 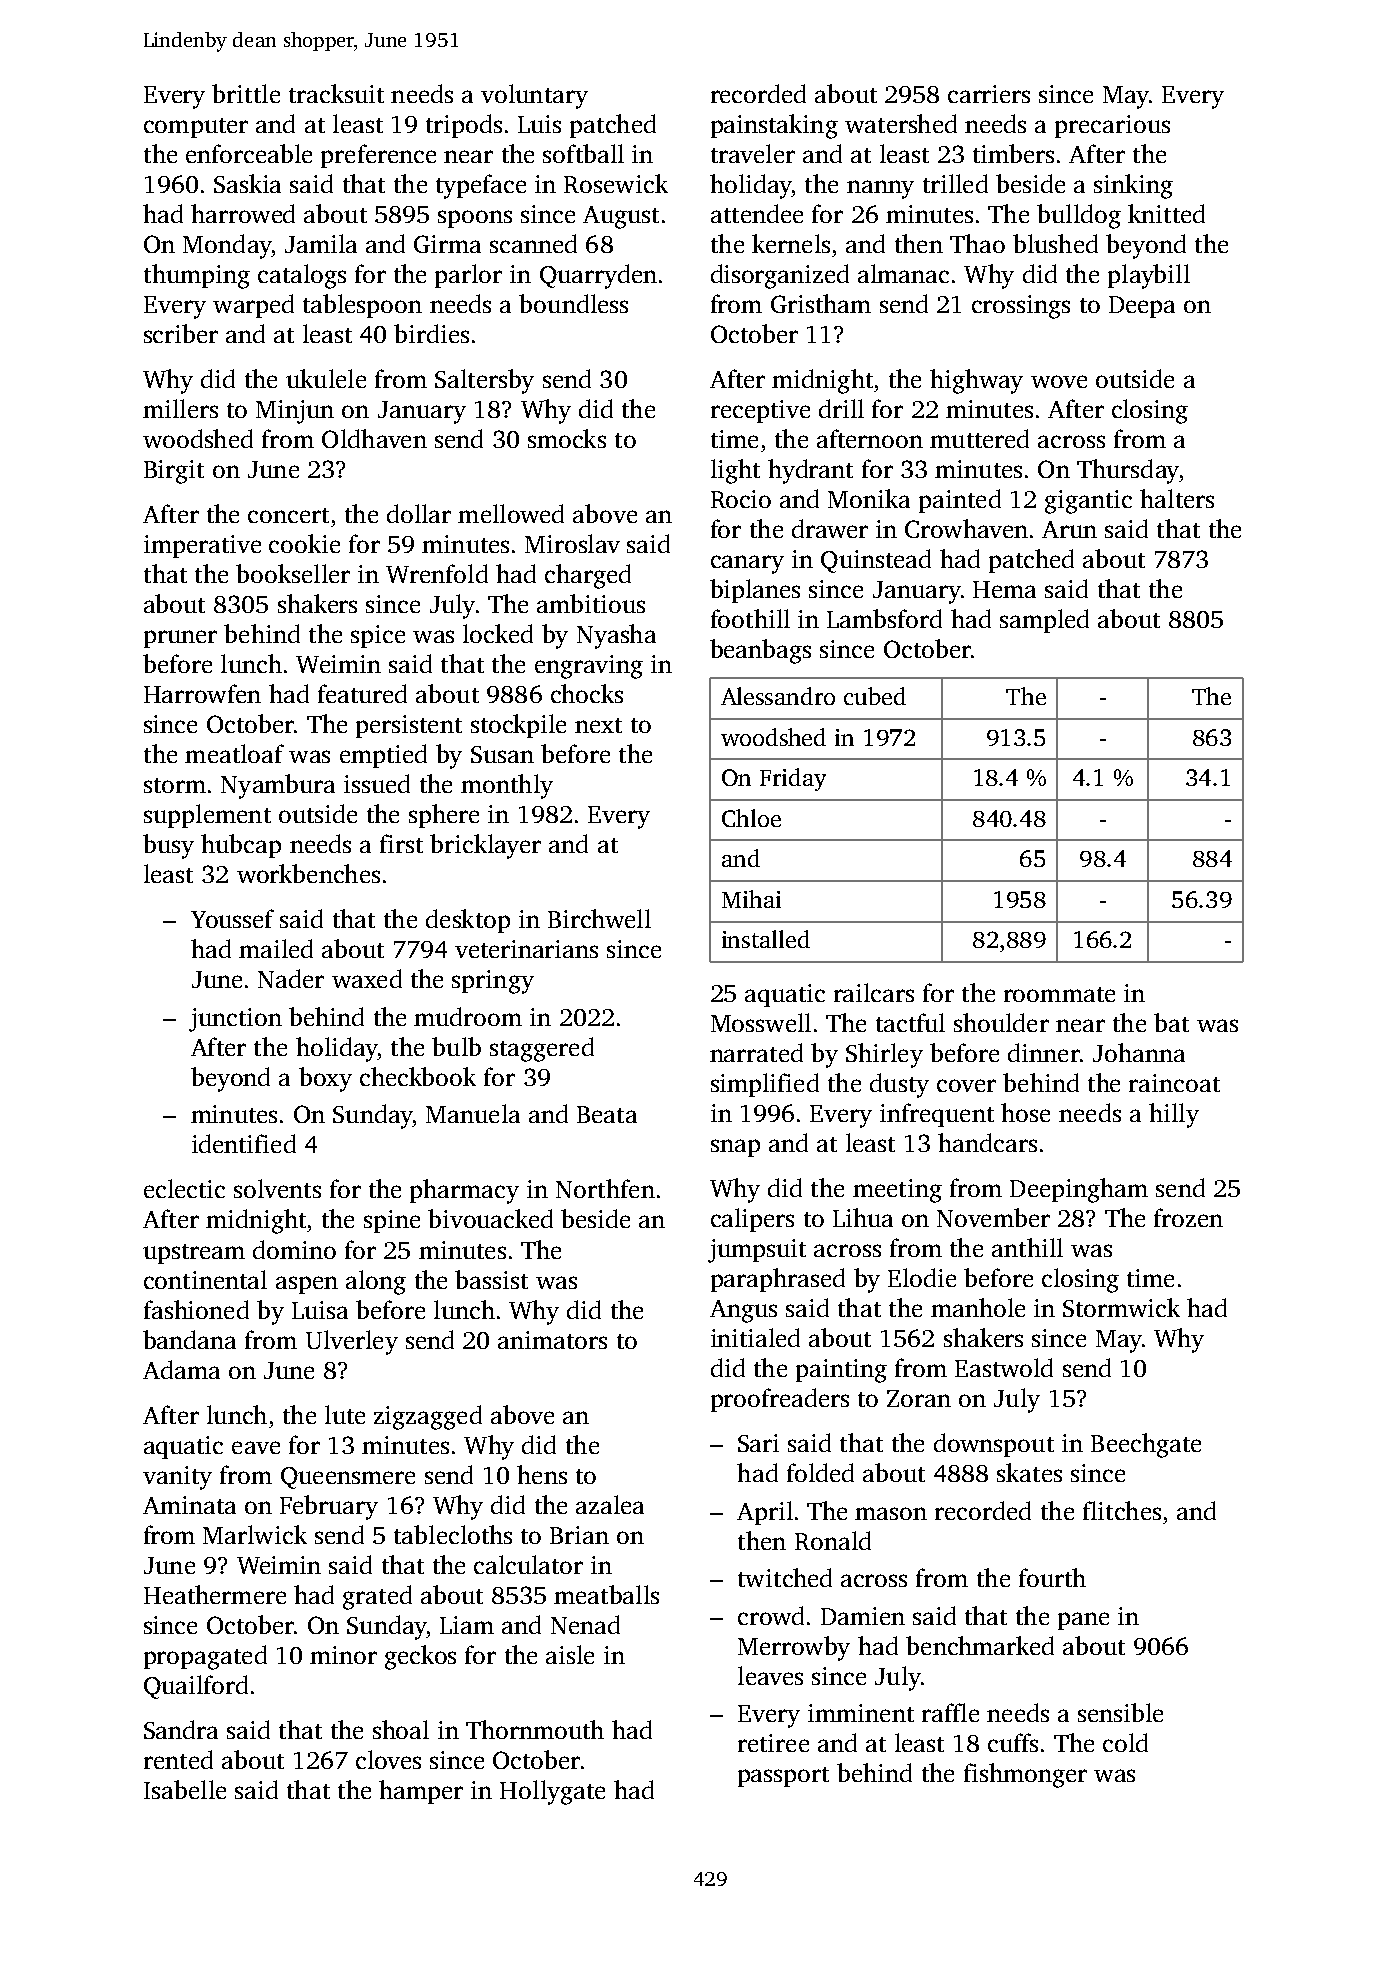 I want to click on carriers, so click(x=989, y=94).
